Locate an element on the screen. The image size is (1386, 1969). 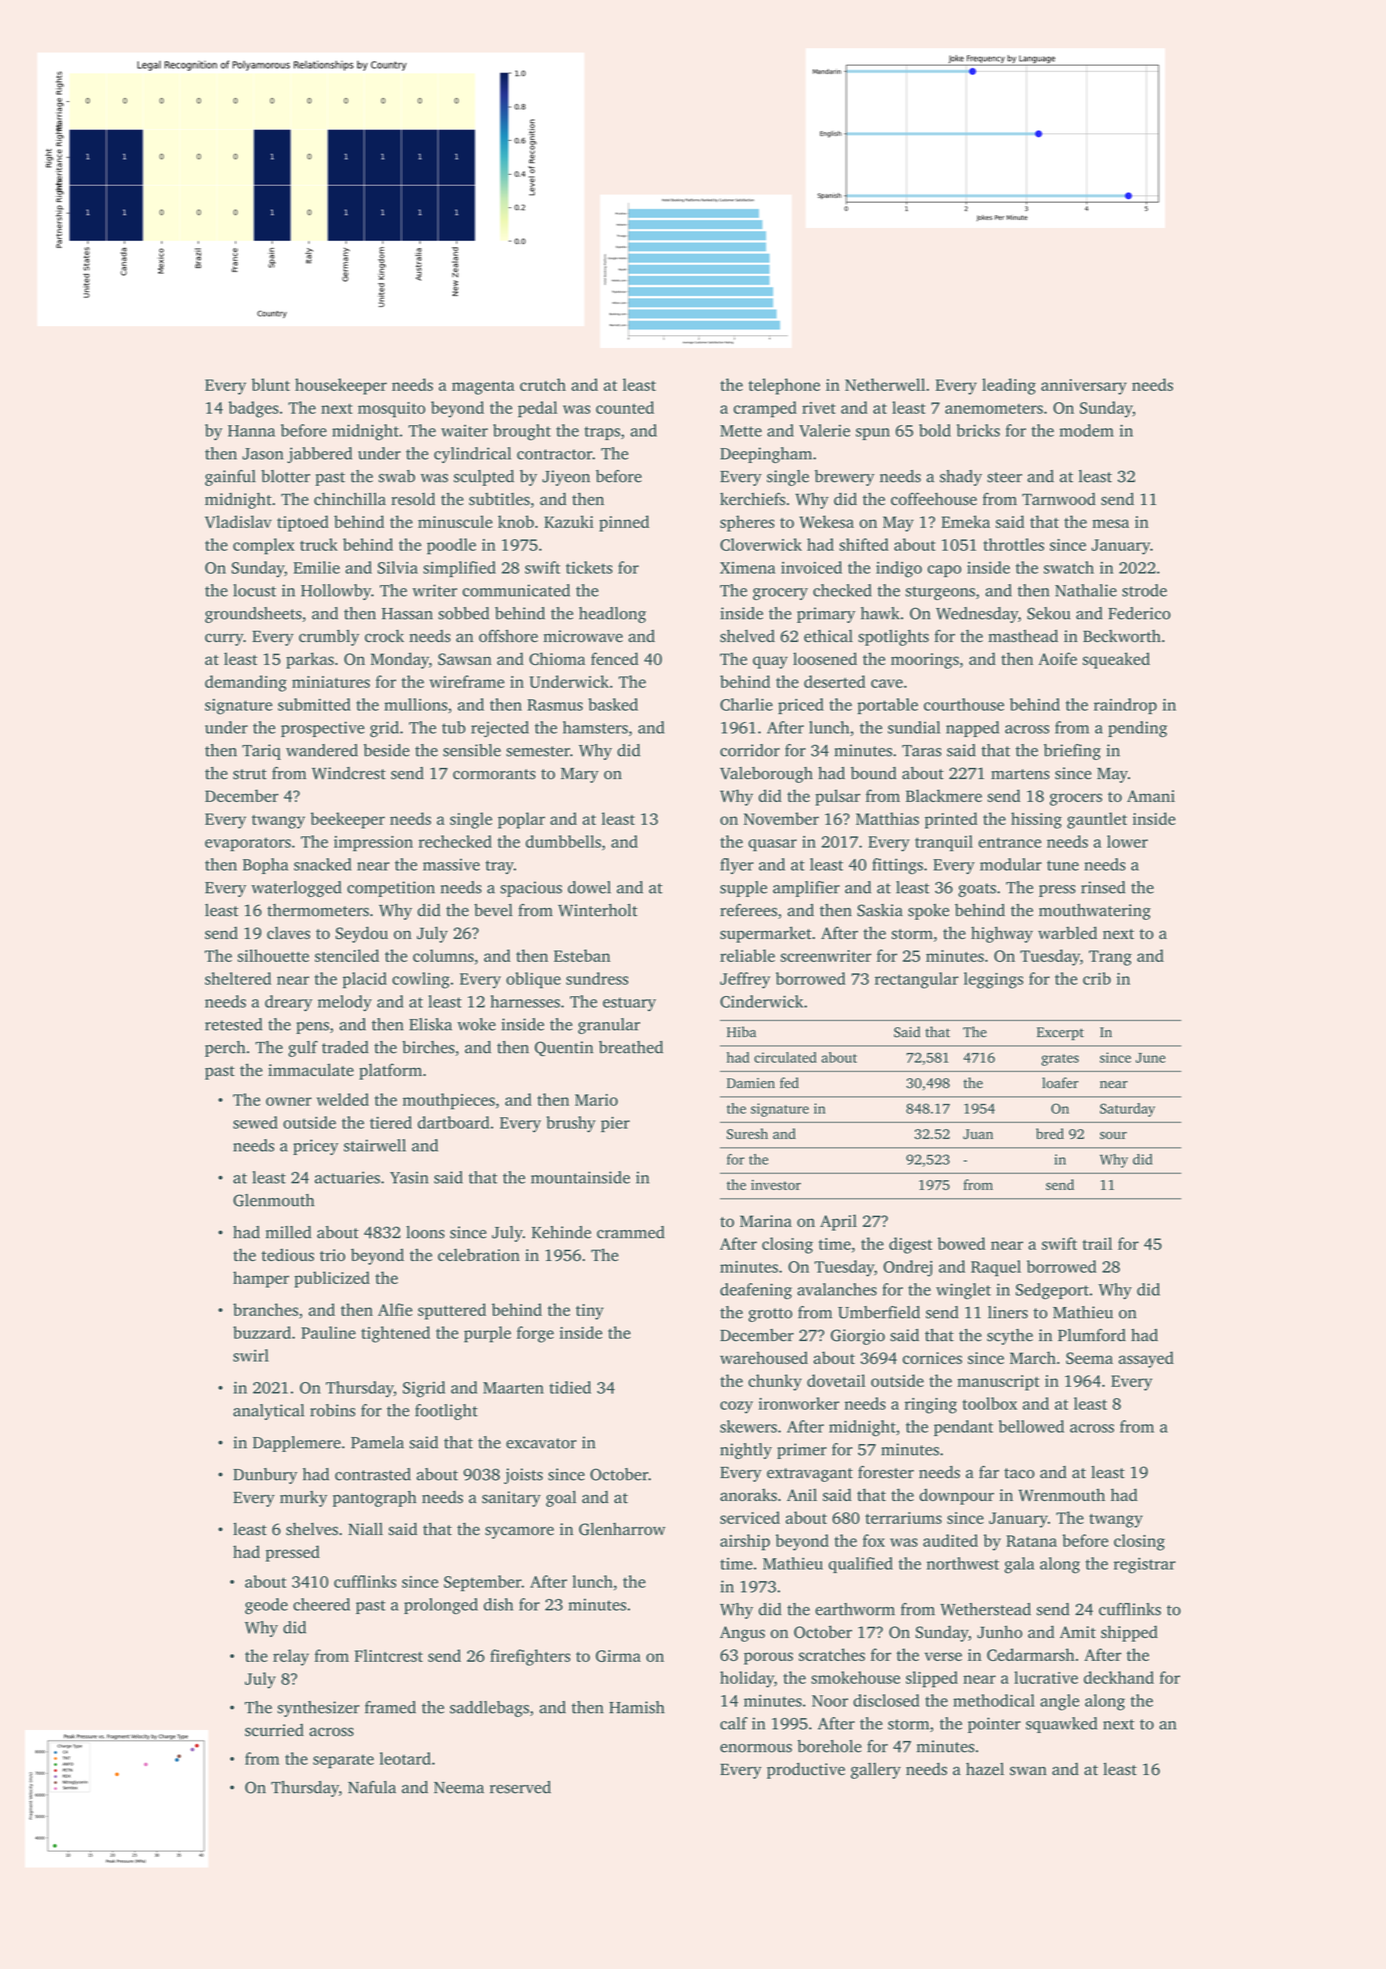
badges is located at coordinates (254, 409).
